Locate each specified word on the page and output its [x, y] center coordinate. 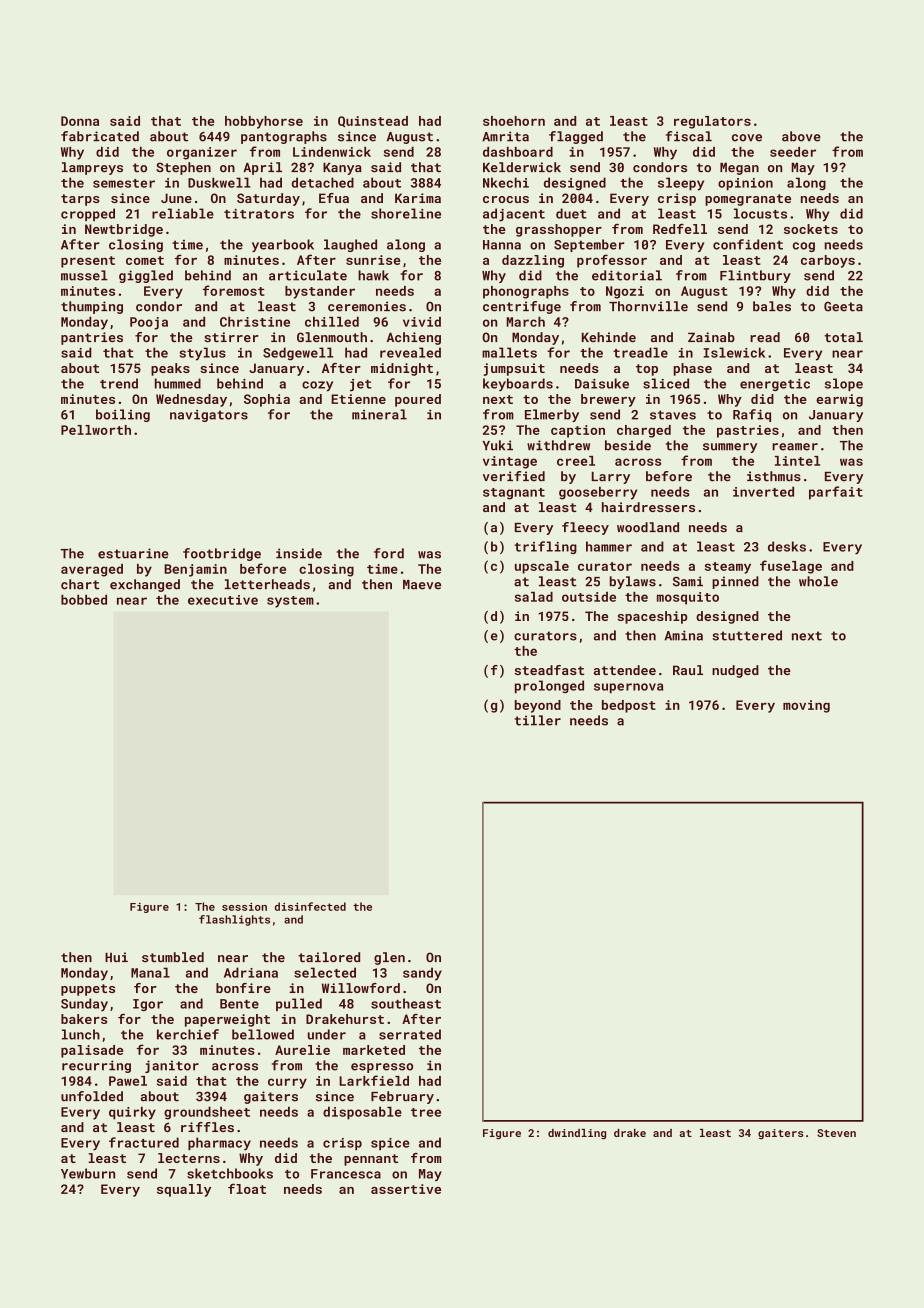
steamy [728, 568]
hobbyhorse [264, 122]
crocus [506, 199]
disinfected [310, 906]
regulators [712, 122]
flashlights [234, 920]
